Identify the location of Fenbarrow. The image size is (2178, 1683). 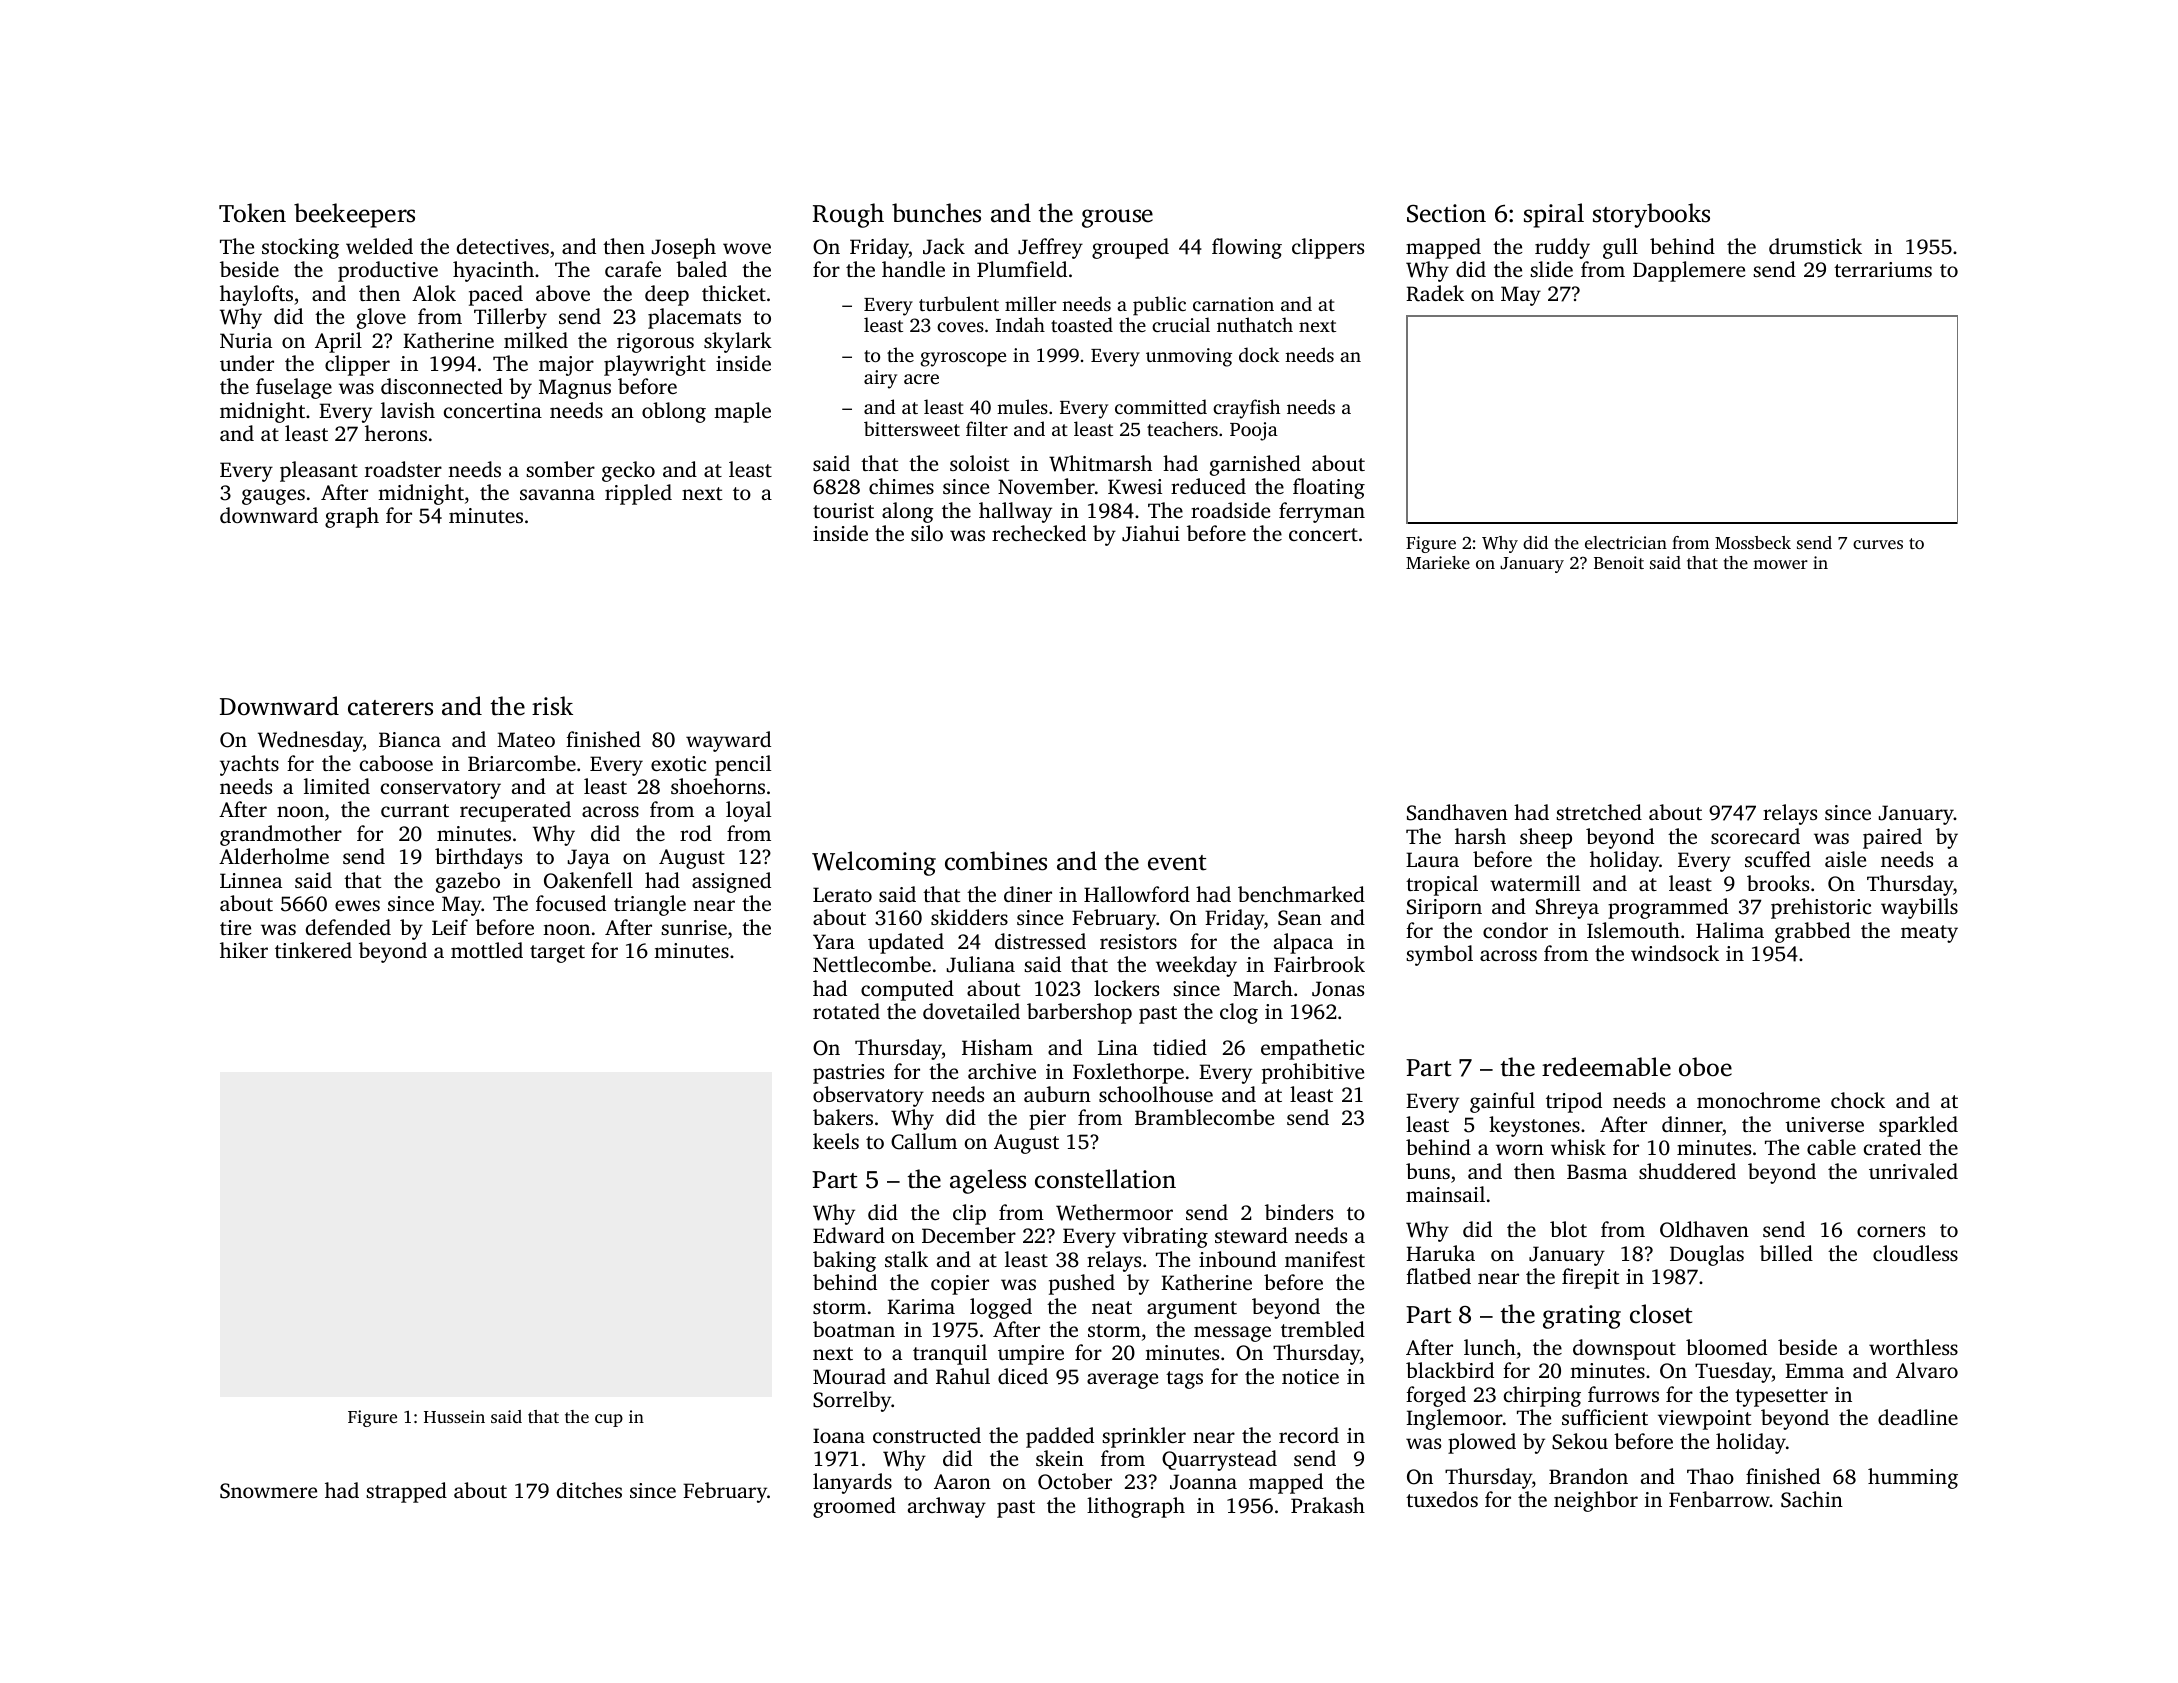
(1719, 1499).
